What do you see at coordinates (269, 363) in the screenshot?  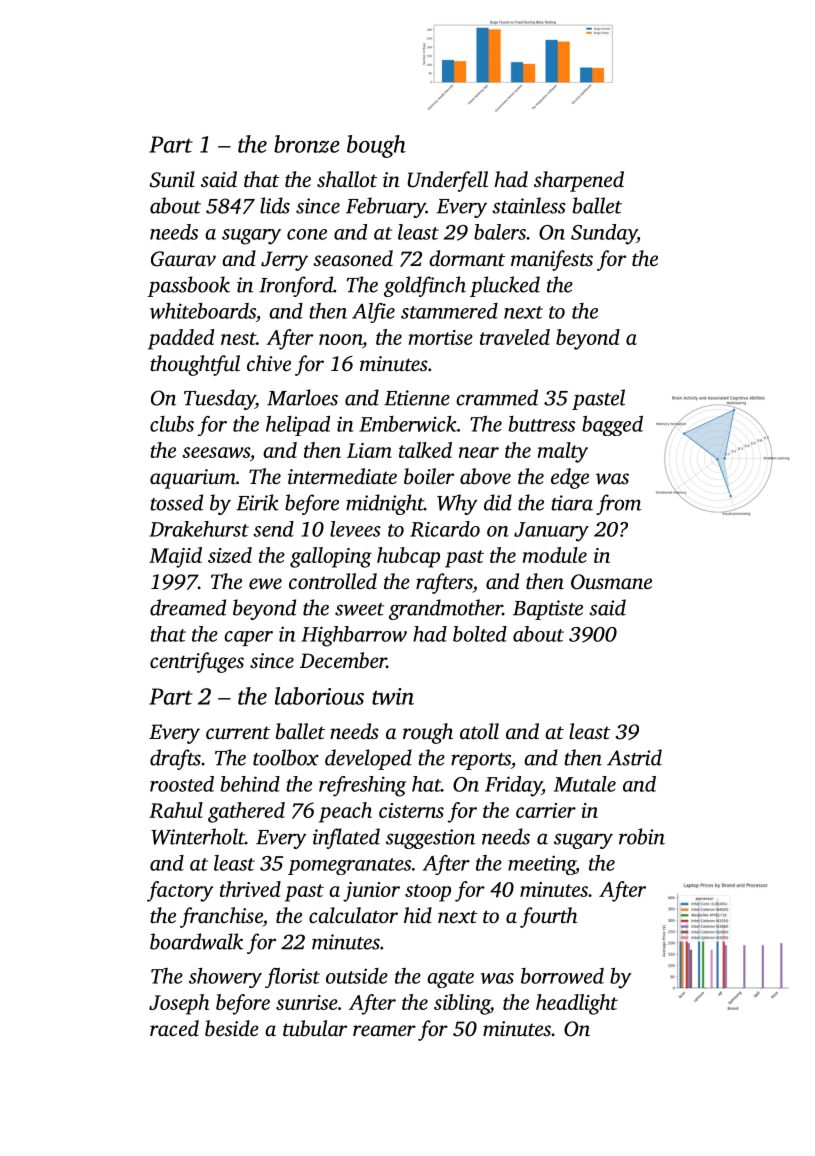 I see `chive` at bounding box center [269, 363].
